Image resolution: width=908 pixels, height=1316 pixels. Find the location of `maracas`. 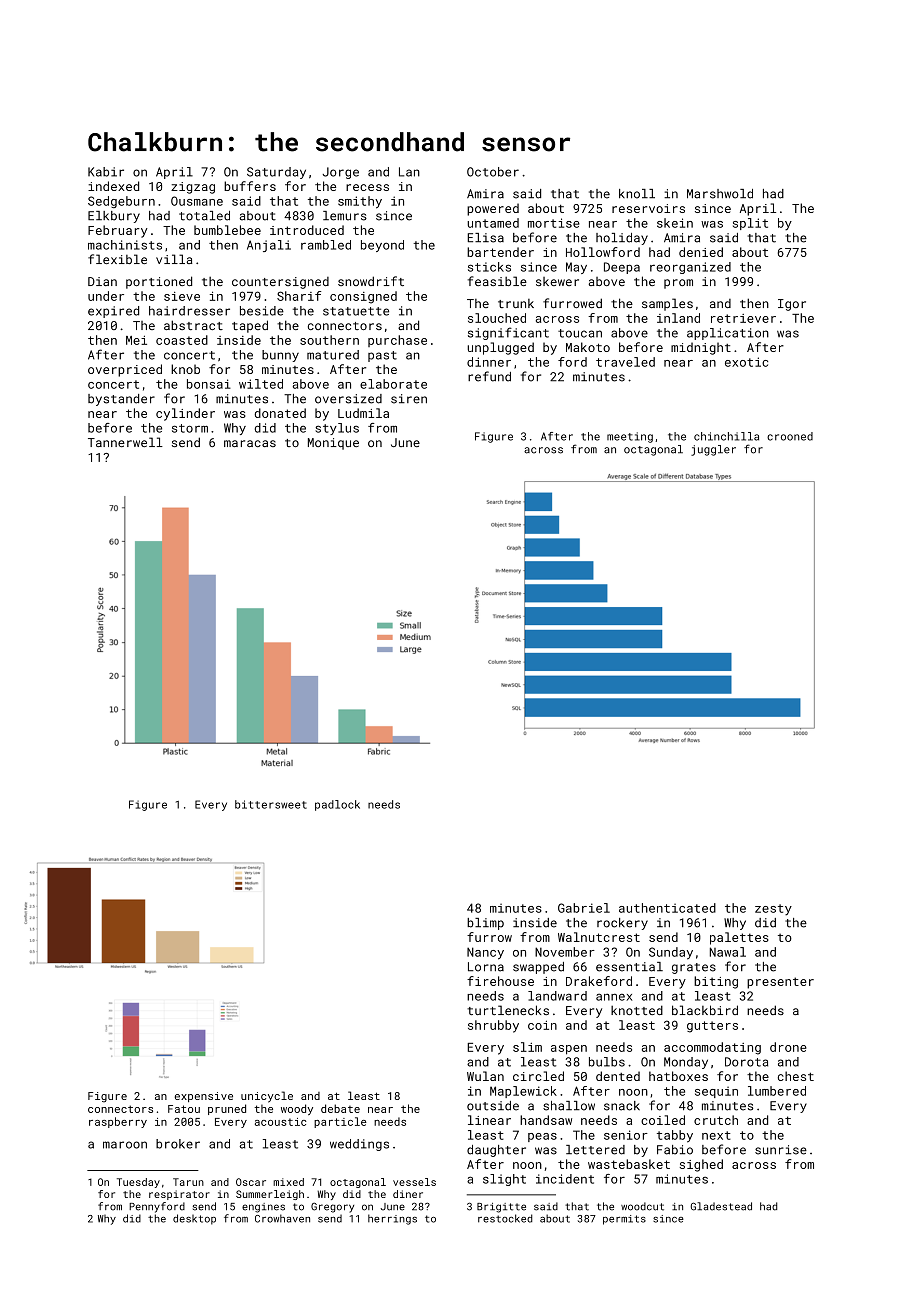

maracas is located at coordinates (250, 443).
